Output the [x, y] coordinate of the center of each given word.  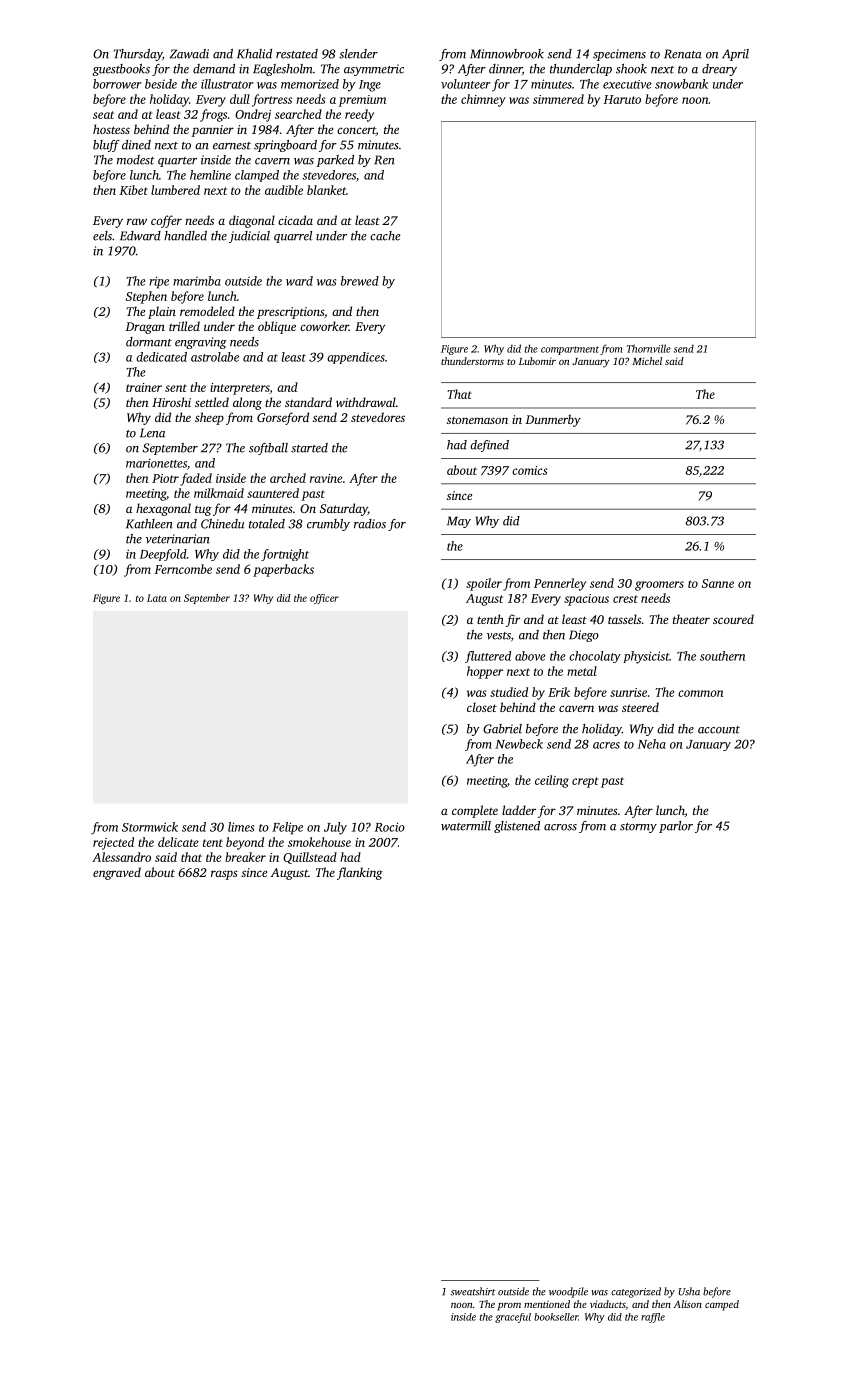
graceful [513, 1318]
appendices [356, 358]
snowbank [681, 84]
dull [240, 99]
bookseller [556, 1317]
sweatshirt [473, 1291]
